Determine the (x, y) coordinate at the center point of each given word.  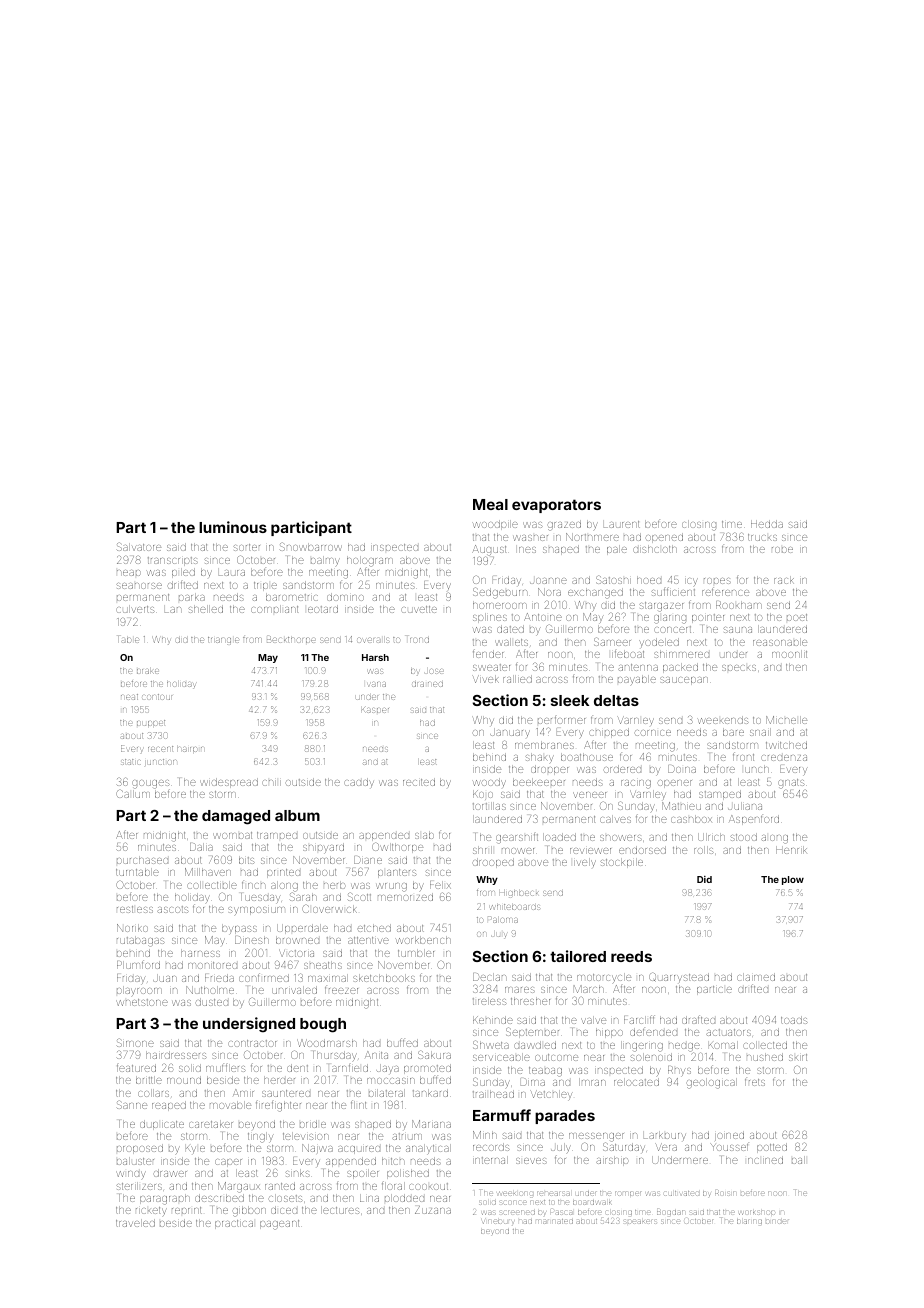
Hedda (767, 524)
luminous (233, 527)
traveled (135, 1223)
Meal (490, 504)
